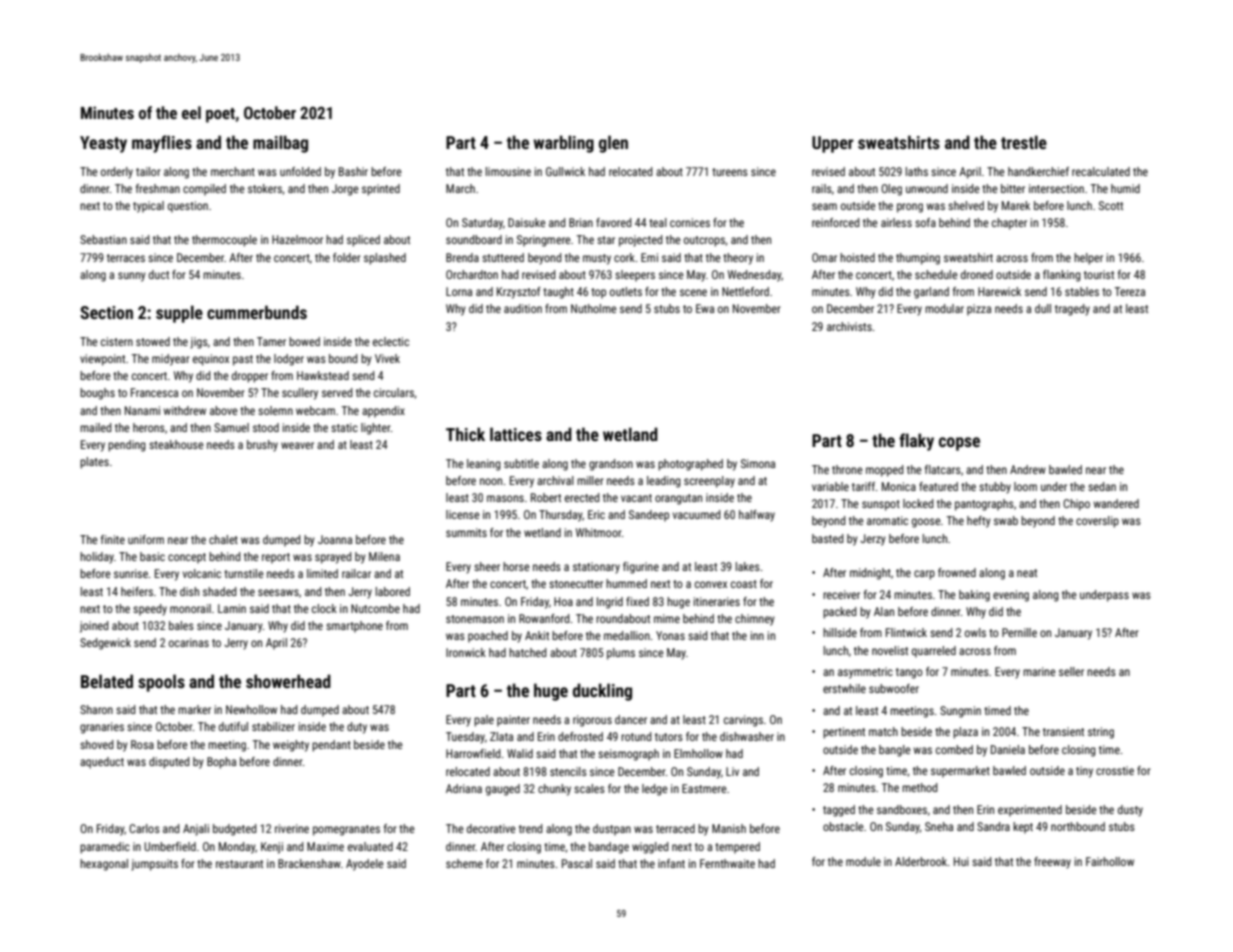 This screenshot has height=952, width=1233. What do you see at coordinates (959, 444) in the screenshot?
I see `copse` at bounding box center [959, 444].
